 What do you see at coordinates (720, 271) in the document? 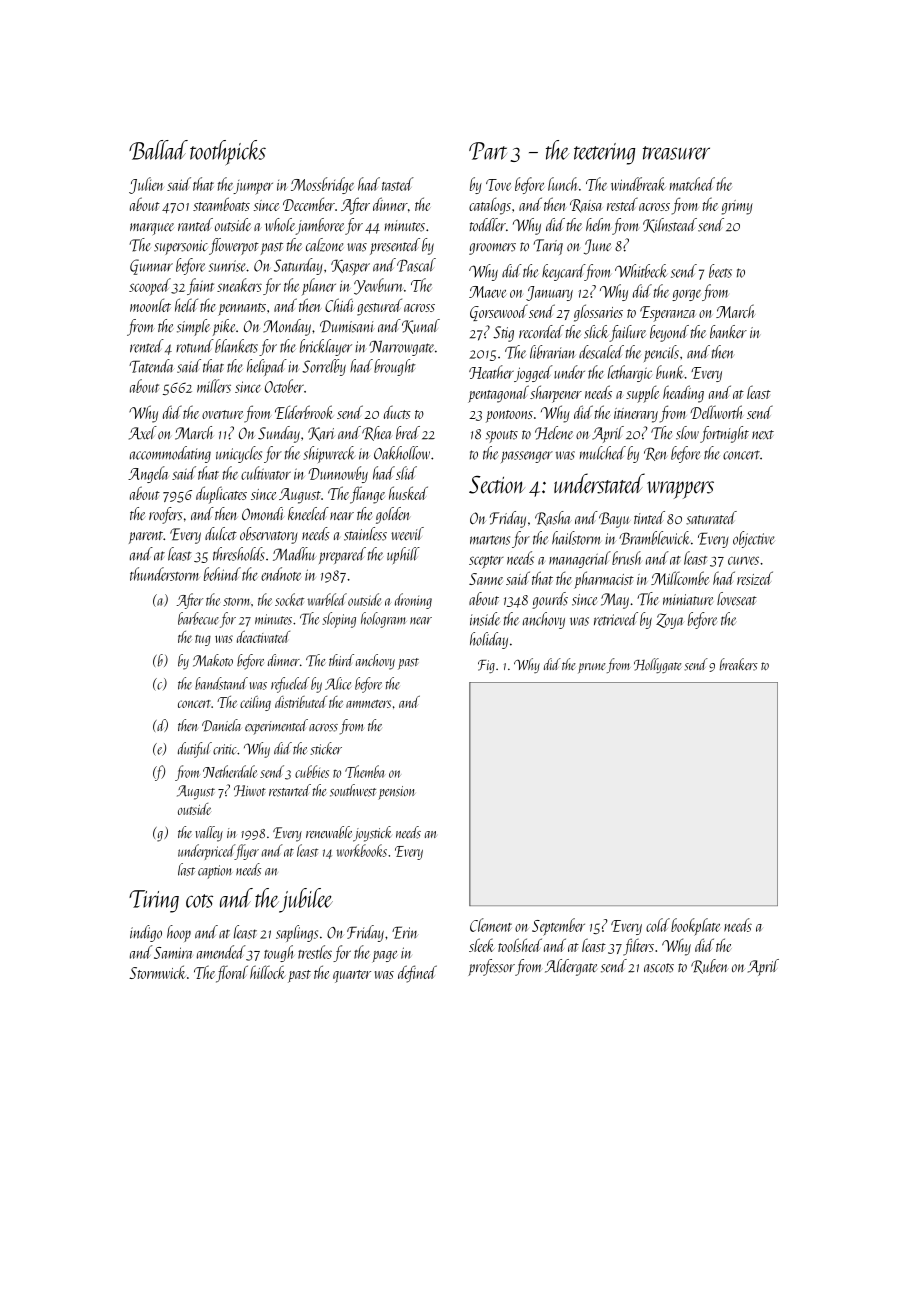
I see `beets` at bounding box center [720, 271].
